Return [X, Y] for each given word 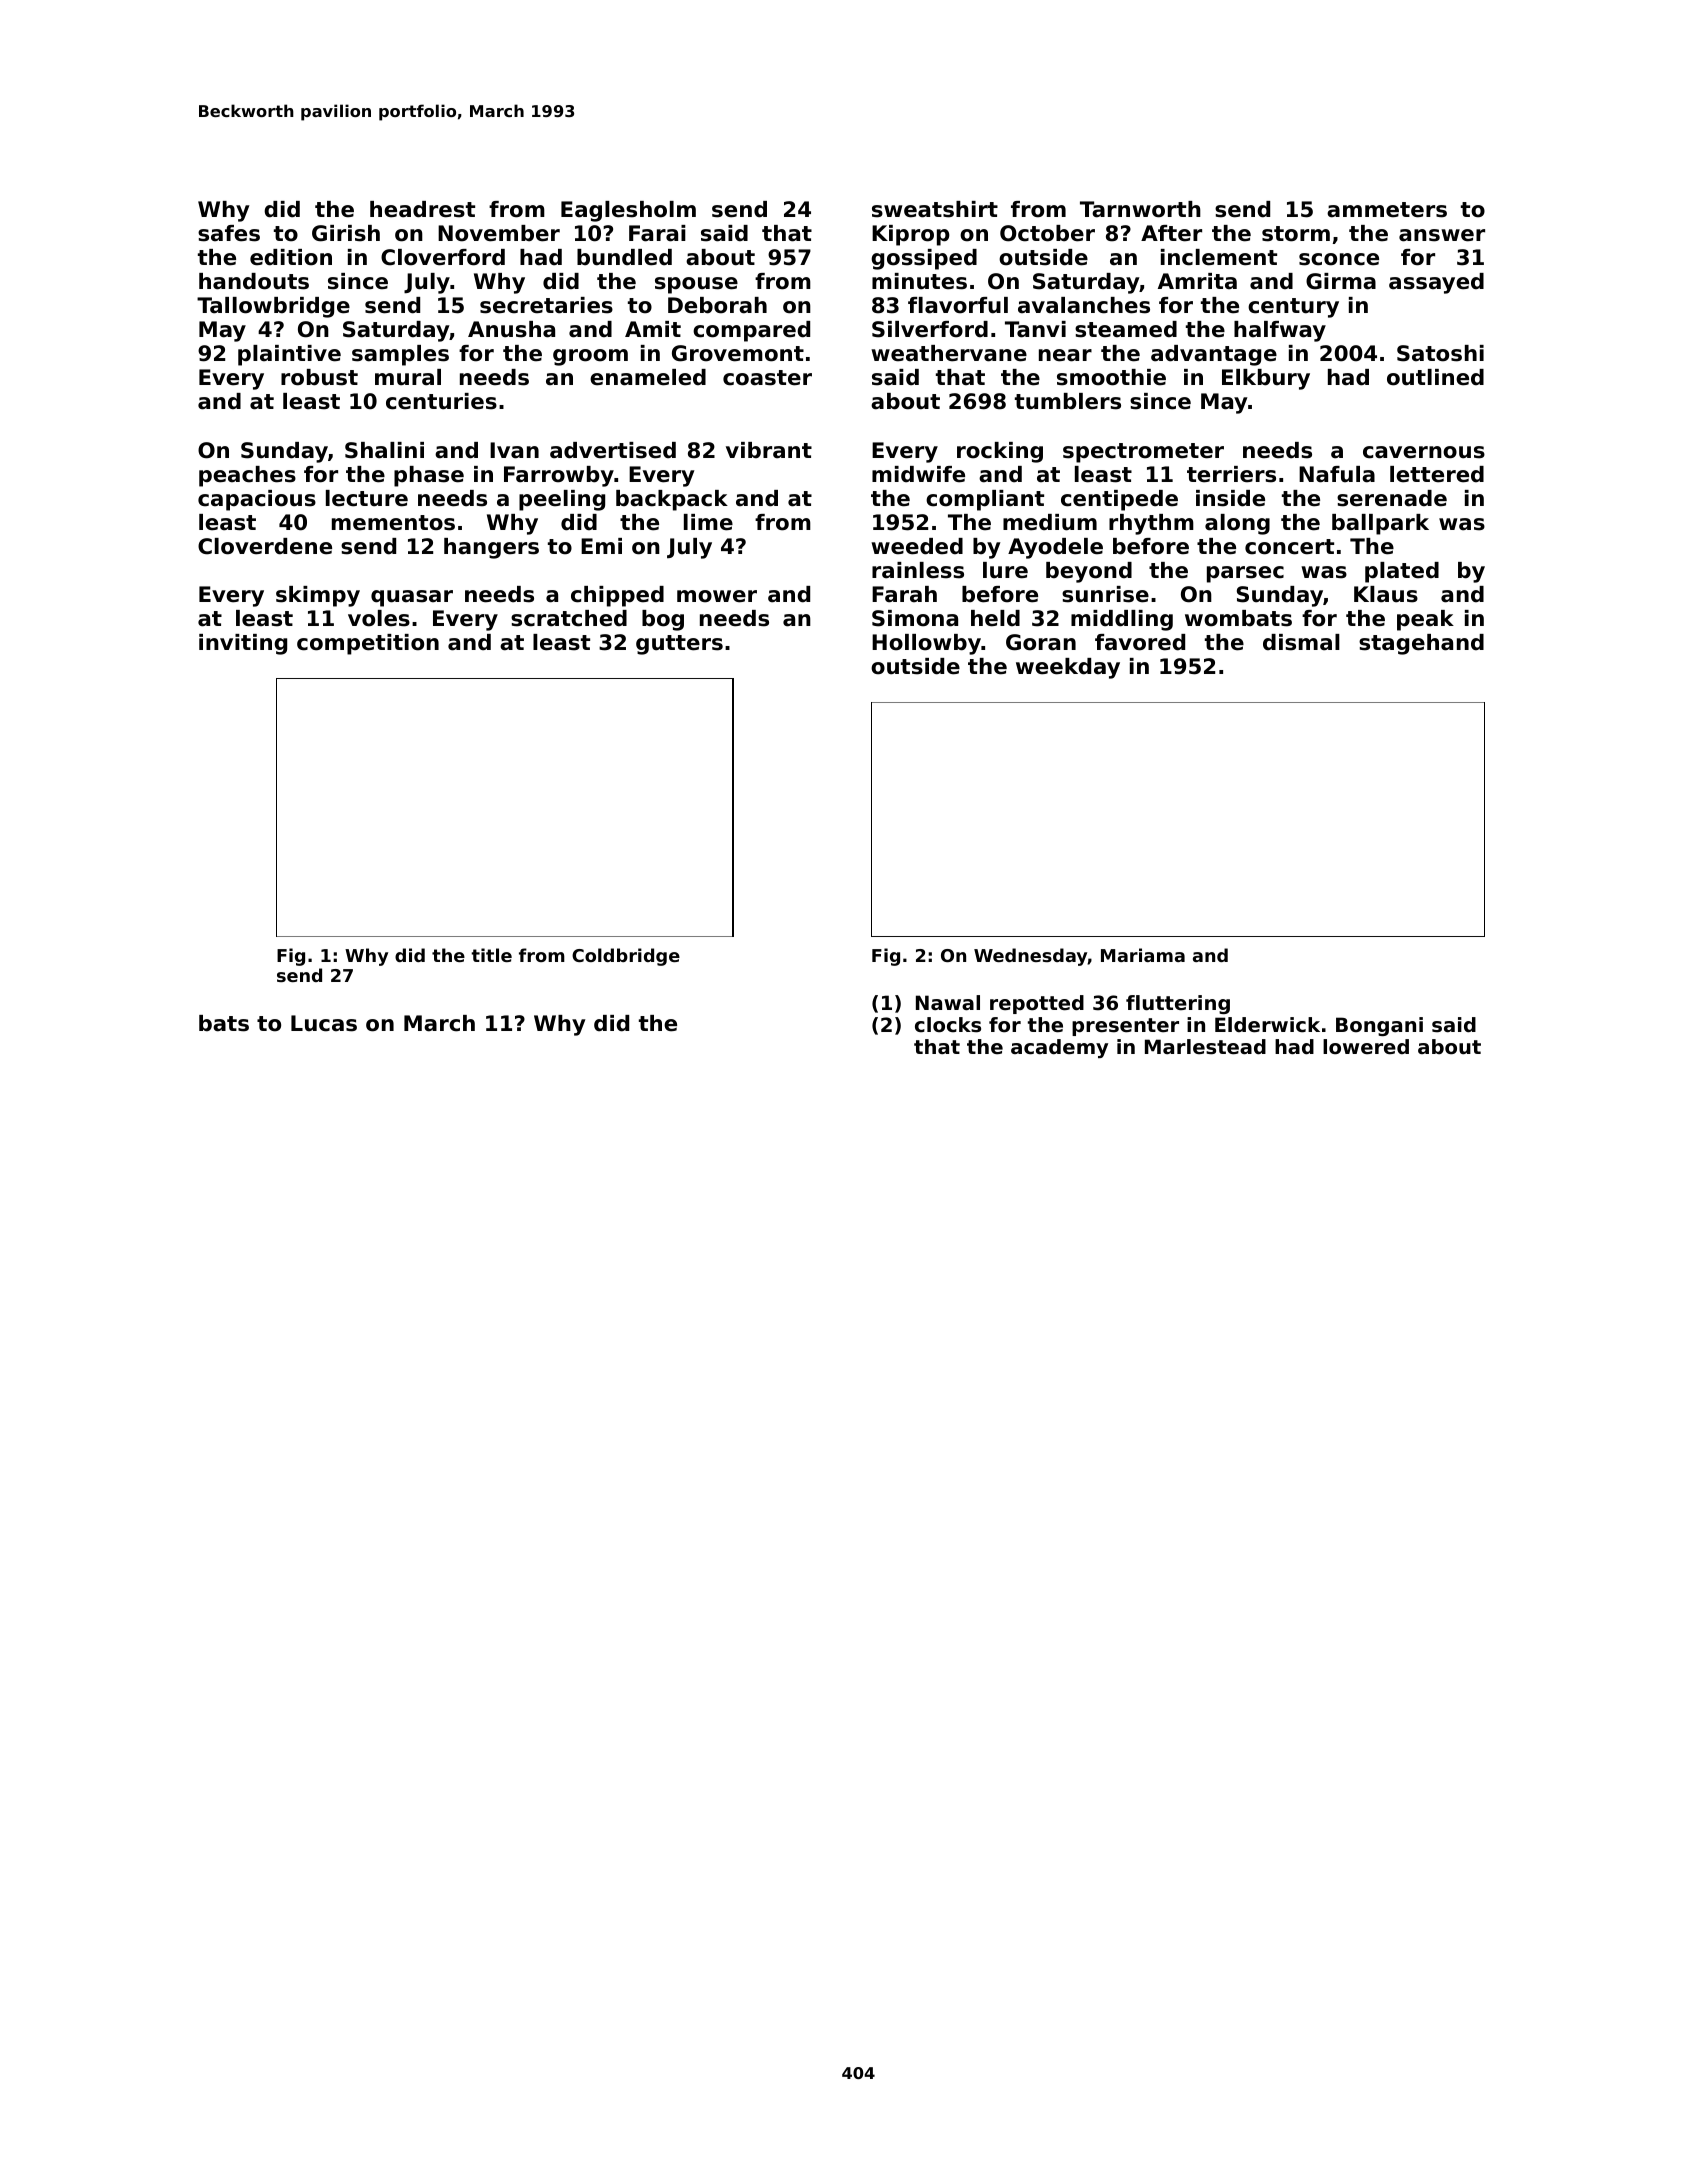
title [491, 955]
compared [751, 331]
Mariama [1143, 955]
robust [319, 377]
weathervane [949, 353]
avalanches [1084, 305]
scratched [569, 618]
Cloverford [443, 257]
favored [1140, 642]
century [1293, 308]
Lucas [324, 1023]
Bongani [1379, 1026]
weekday [1068, 668]
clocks [948, 1025]
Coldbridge [626, 957]
